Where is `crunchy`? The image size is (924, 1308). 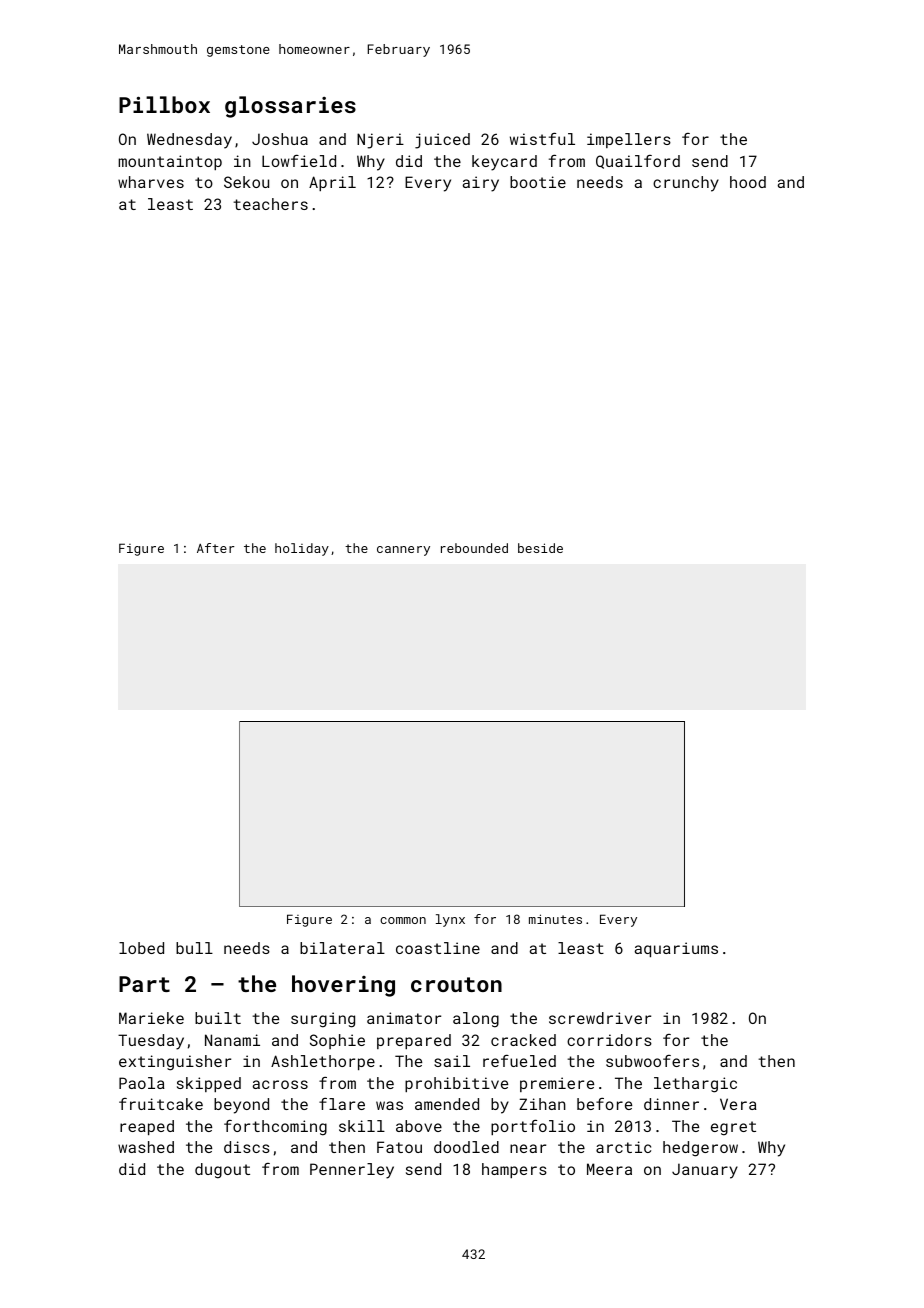 crunchy is located at coordinates (686, 184).
